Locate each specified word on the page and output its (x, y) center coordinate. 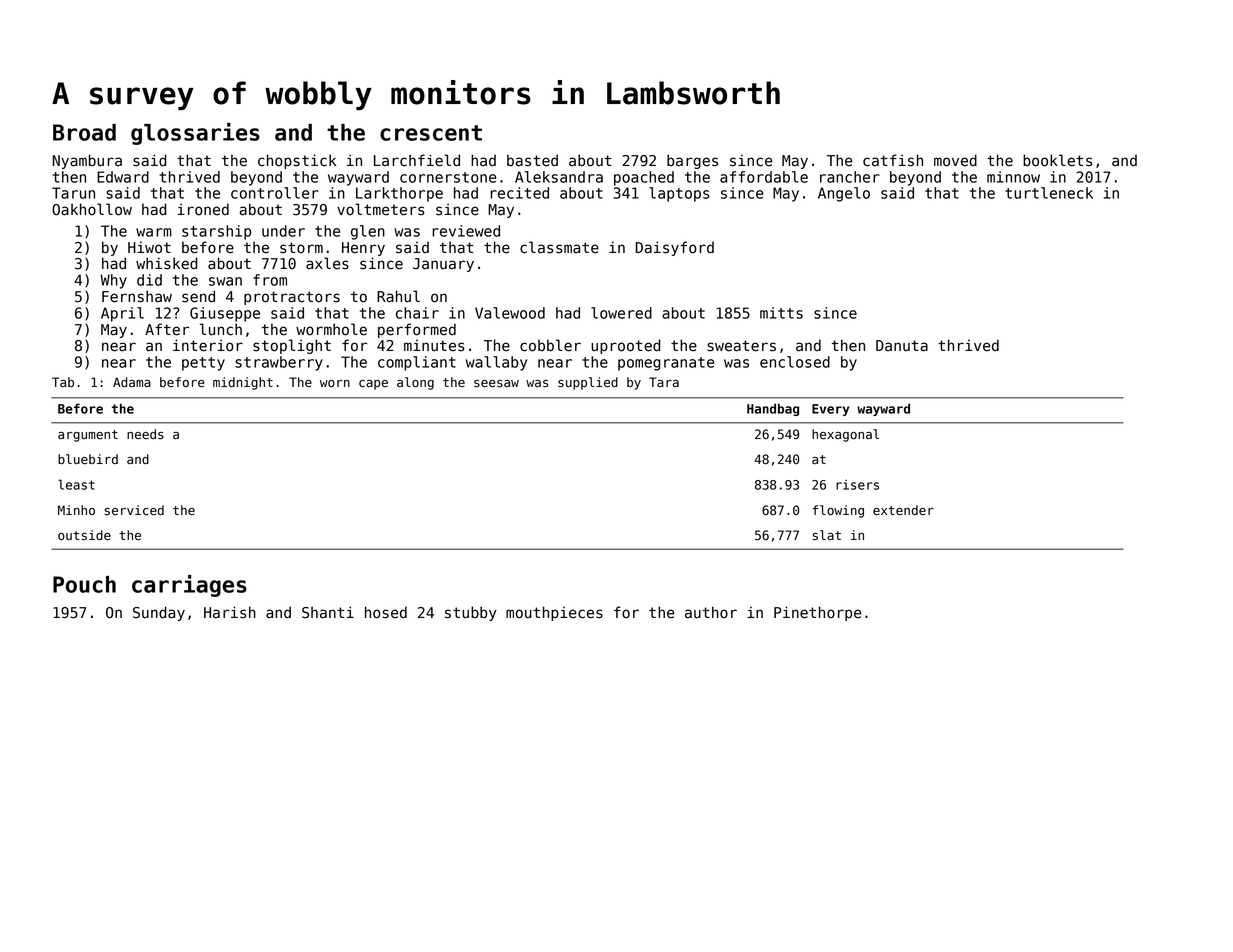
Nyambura (87, 161)
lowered (621, 313)
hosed (386, 612)
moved (955, 160)
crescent (431, 133)
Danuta (902, 346)
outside (84, 535)
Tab (63, 382)
